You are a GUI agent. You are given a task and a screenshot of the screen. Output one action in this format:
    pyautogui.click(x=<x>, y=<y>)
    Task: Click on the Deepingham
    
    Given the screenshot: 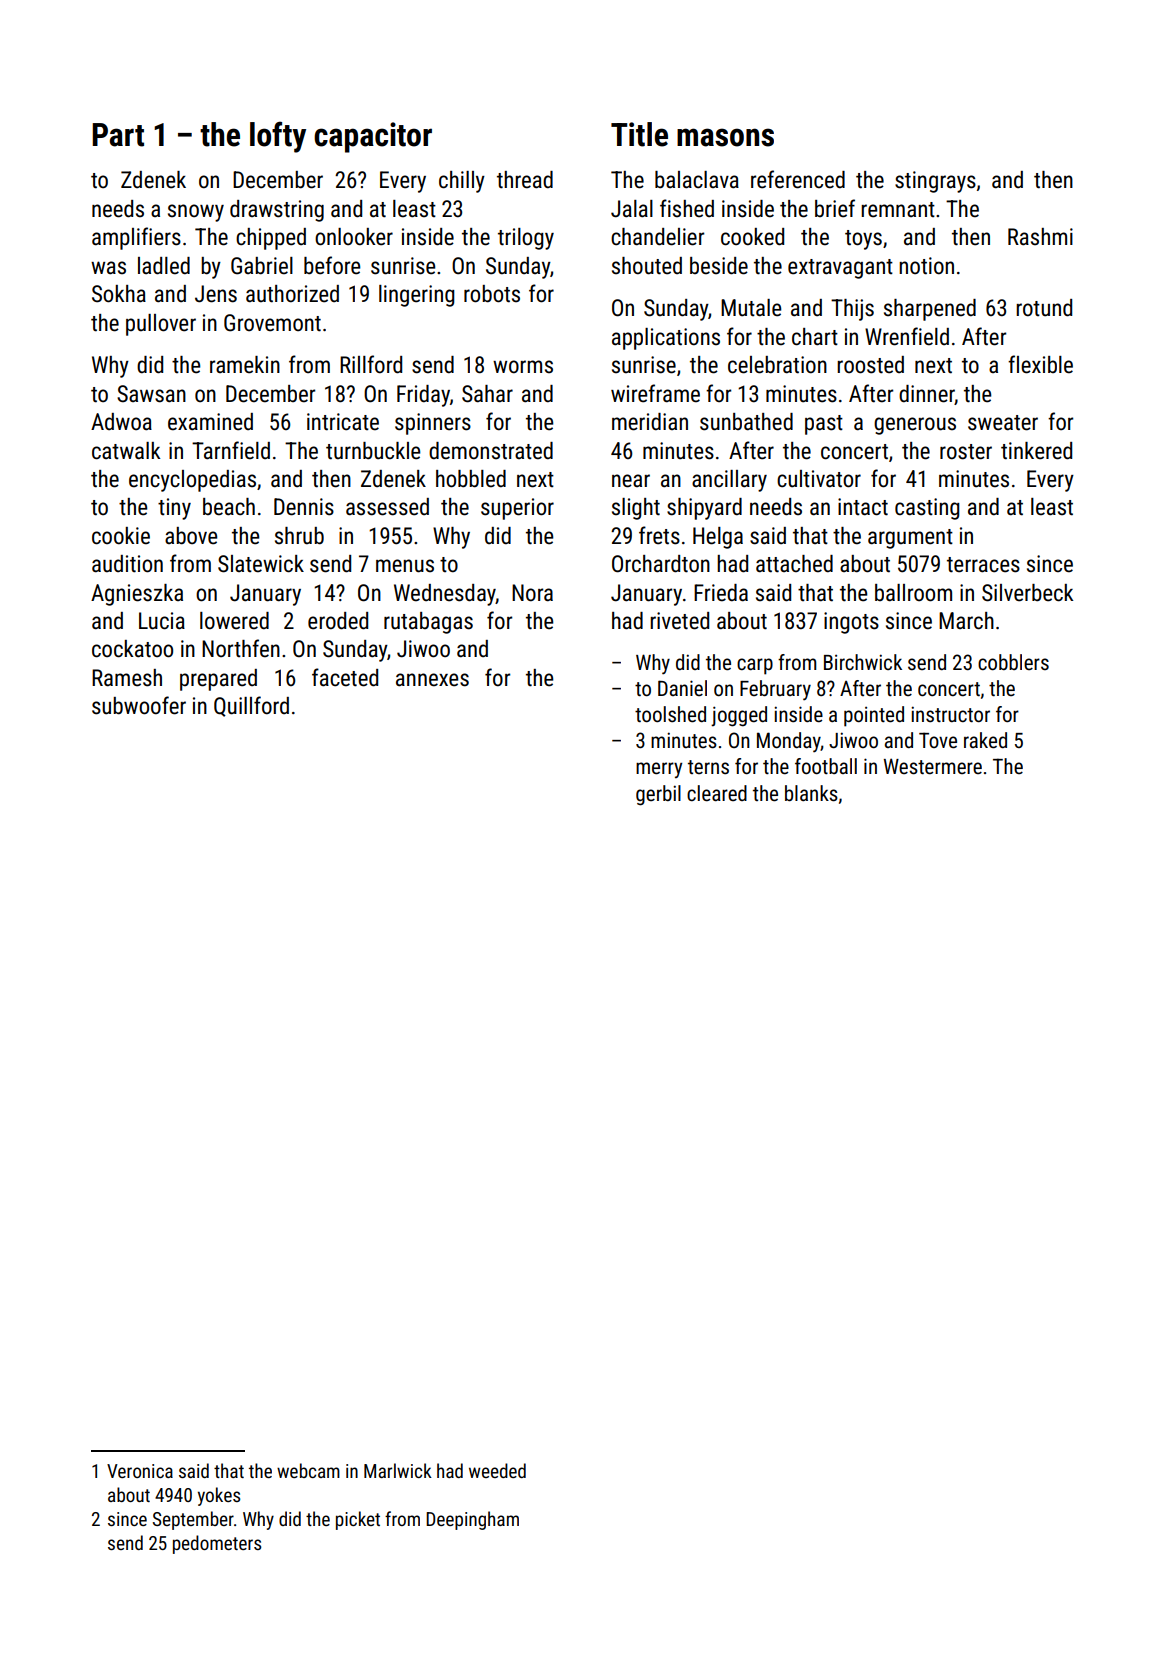 What is the action you would take?
    pyautogui.click(x=472, y=1520)
